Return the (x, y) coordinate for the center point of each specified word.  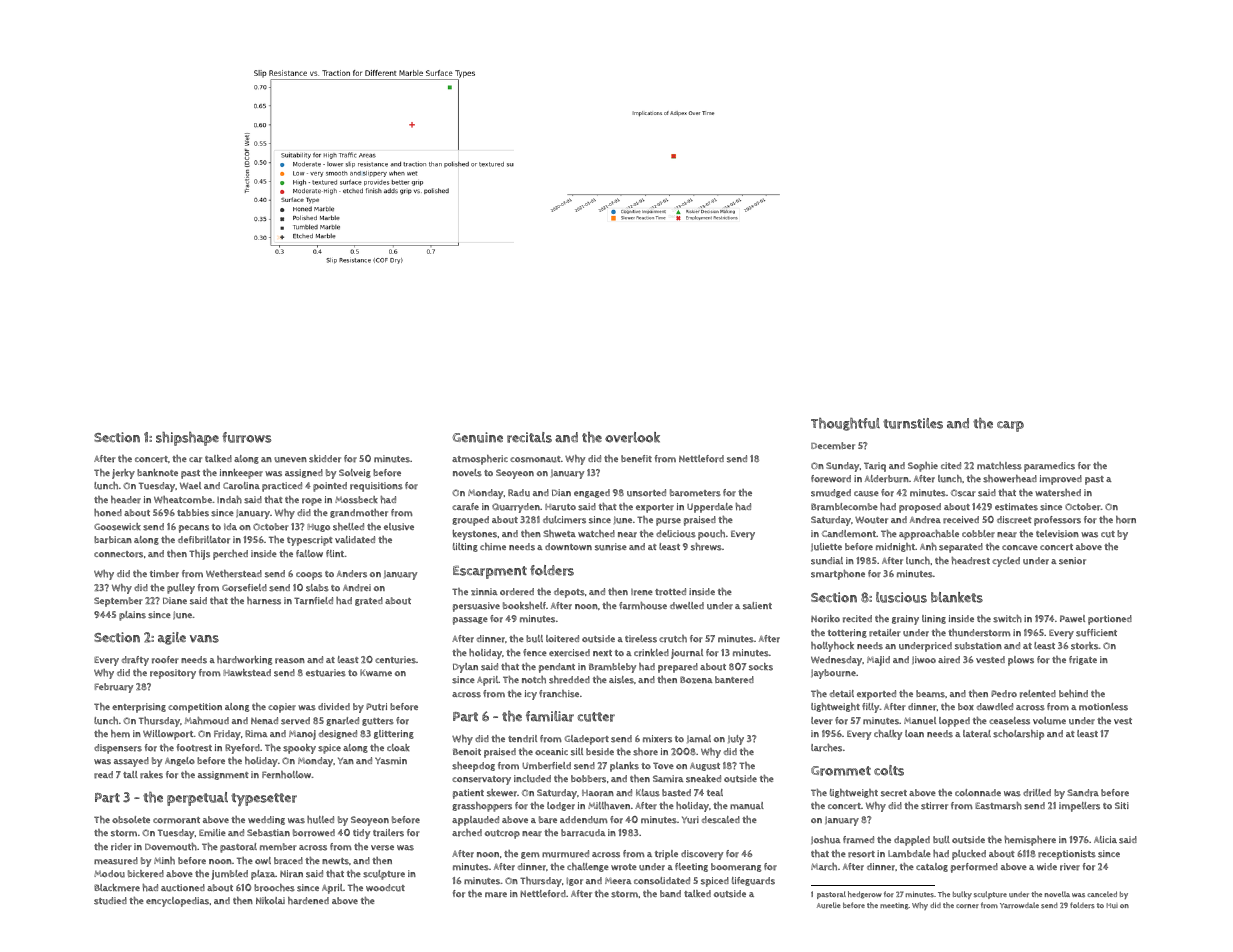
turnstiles (913, 423)
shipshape (187, 439)
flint (335, 553)
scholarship (1018, 735)
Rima (256, 733)
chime (493, 547)
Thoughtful (845, 424)
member (278, 847)
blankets (957, 597)
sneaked (703, 779)
